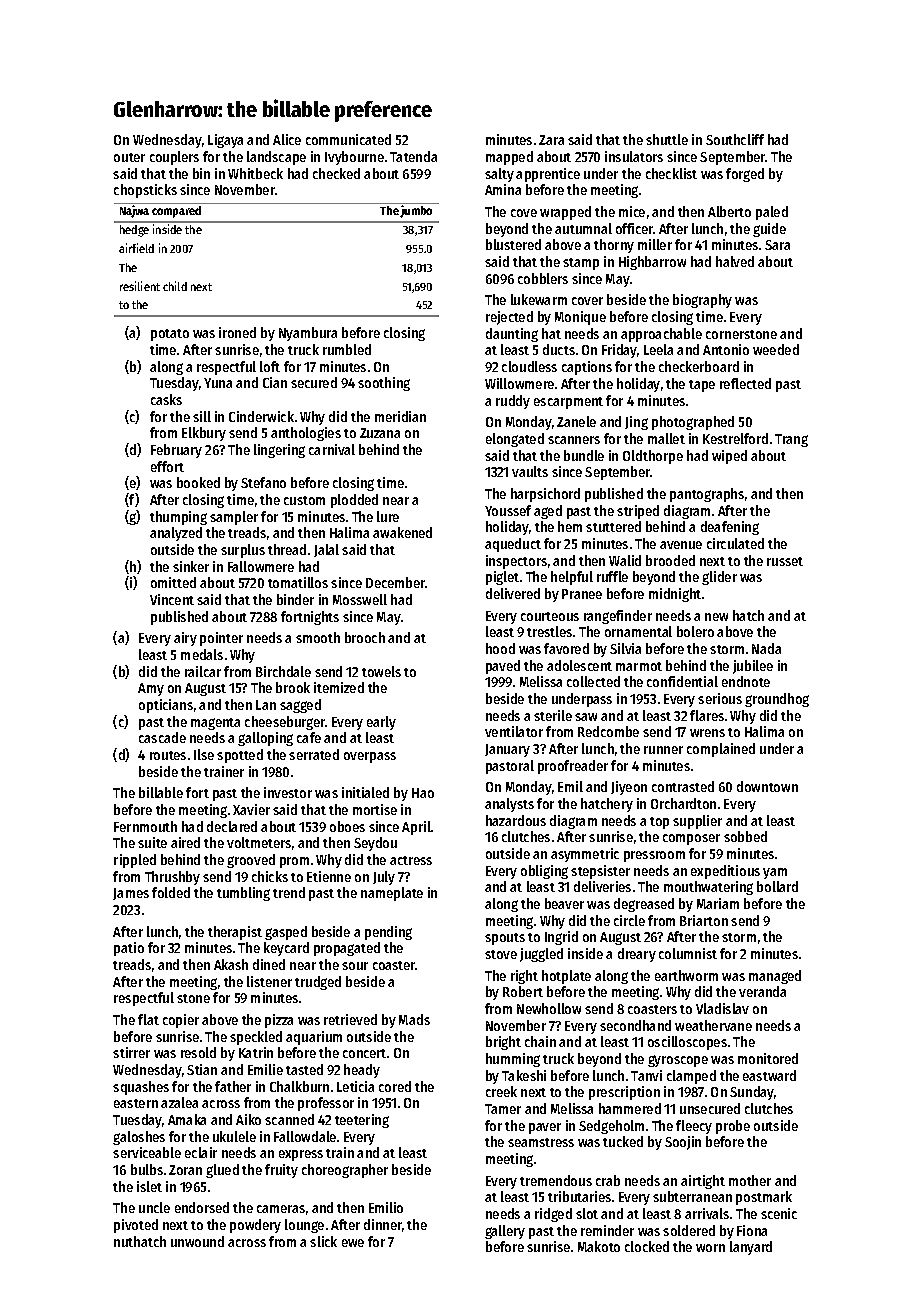 This image has width=924, height=1314. Describe the element at coordinates (667, 139) in the image. I see `shuttle` at that location.
